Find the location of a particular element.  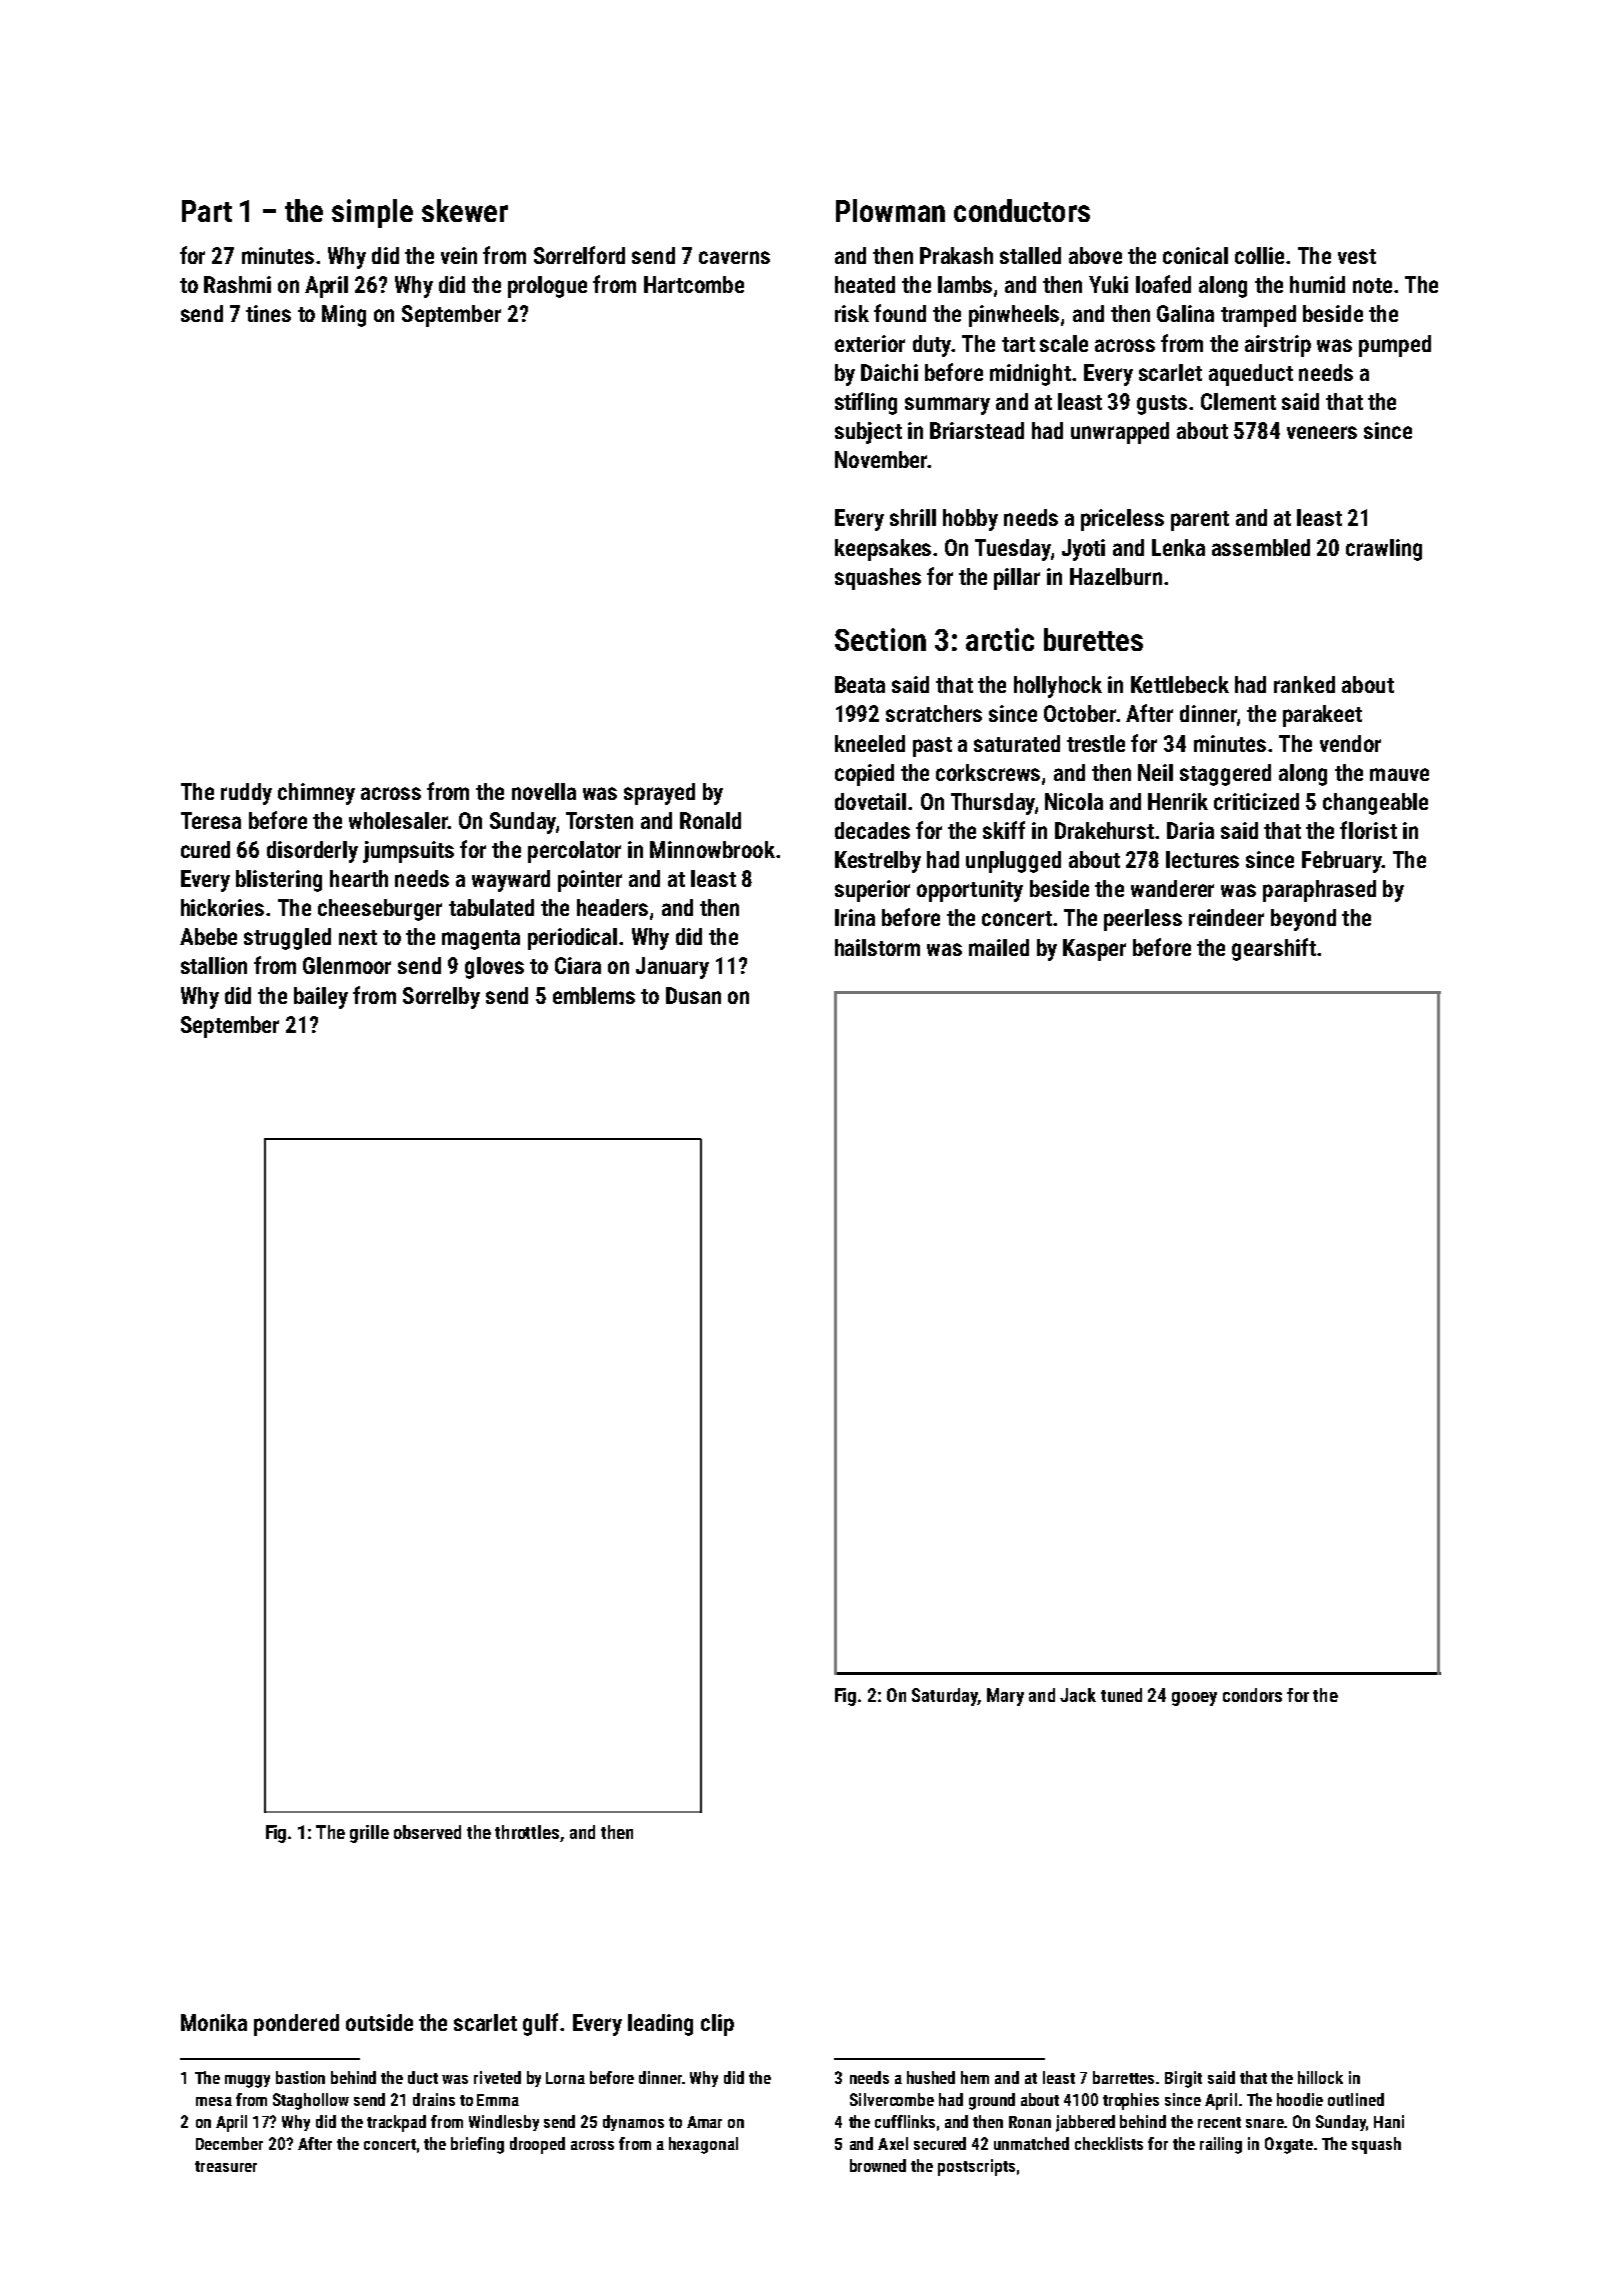

beyond is located at coordinates (1303, 920).
